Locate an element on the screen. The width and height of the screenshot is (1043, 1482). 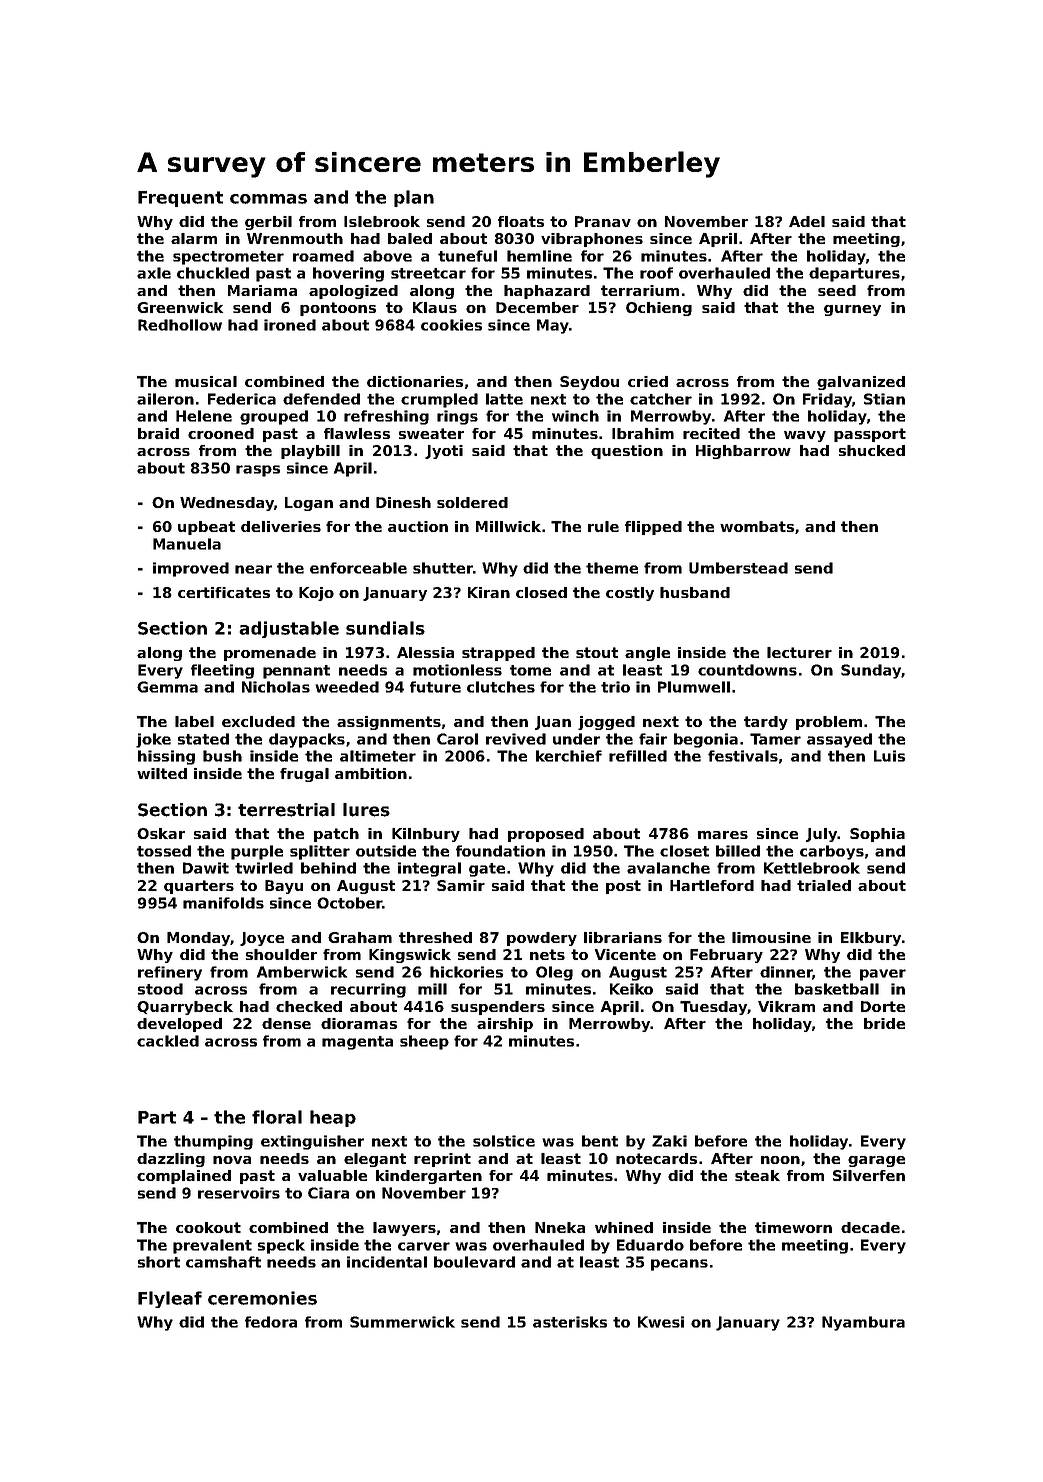
gurney is located at coordinates (852, 310).
